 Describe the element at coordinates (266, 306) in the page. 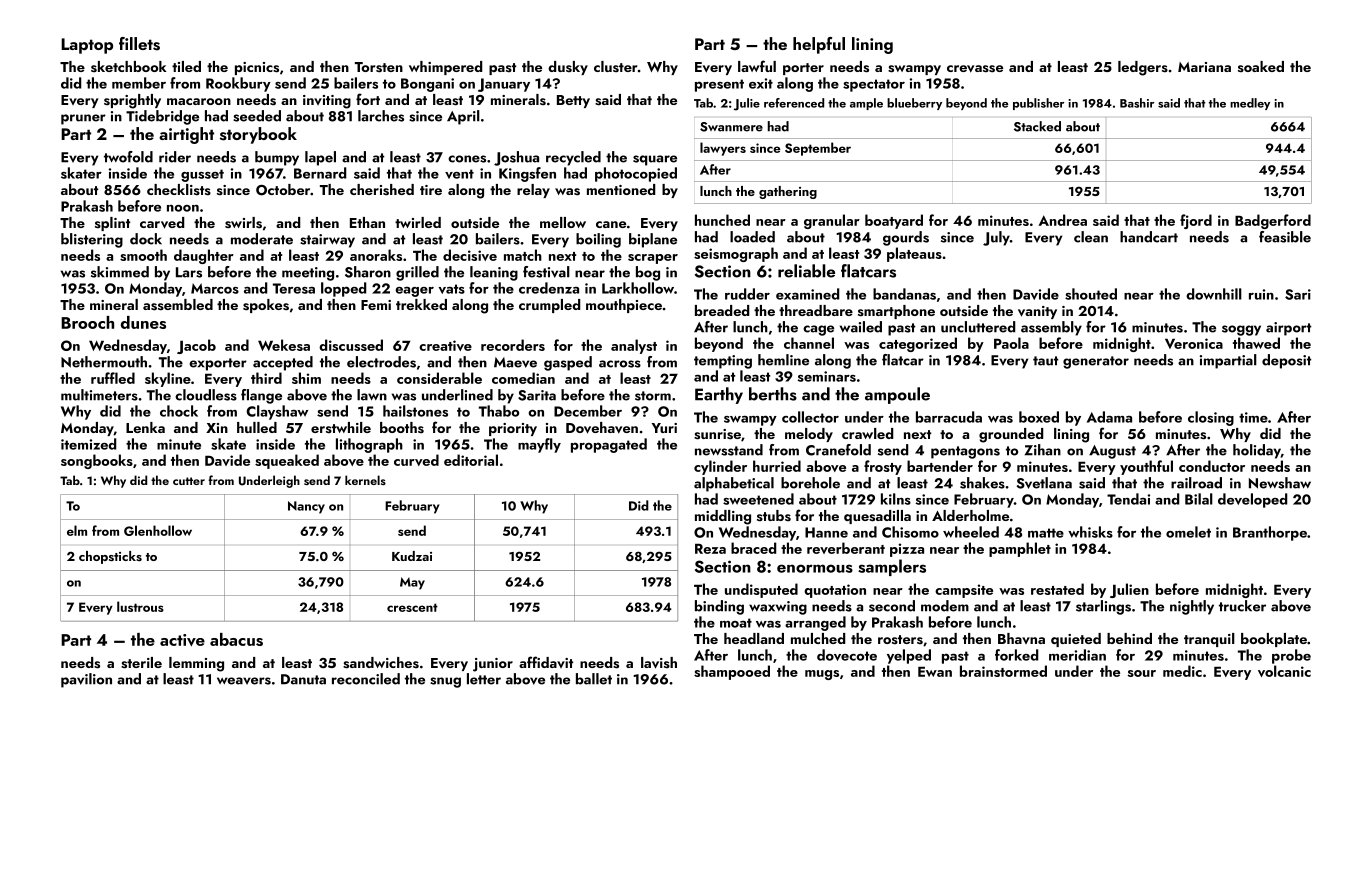

I see `spokes` at that location.
